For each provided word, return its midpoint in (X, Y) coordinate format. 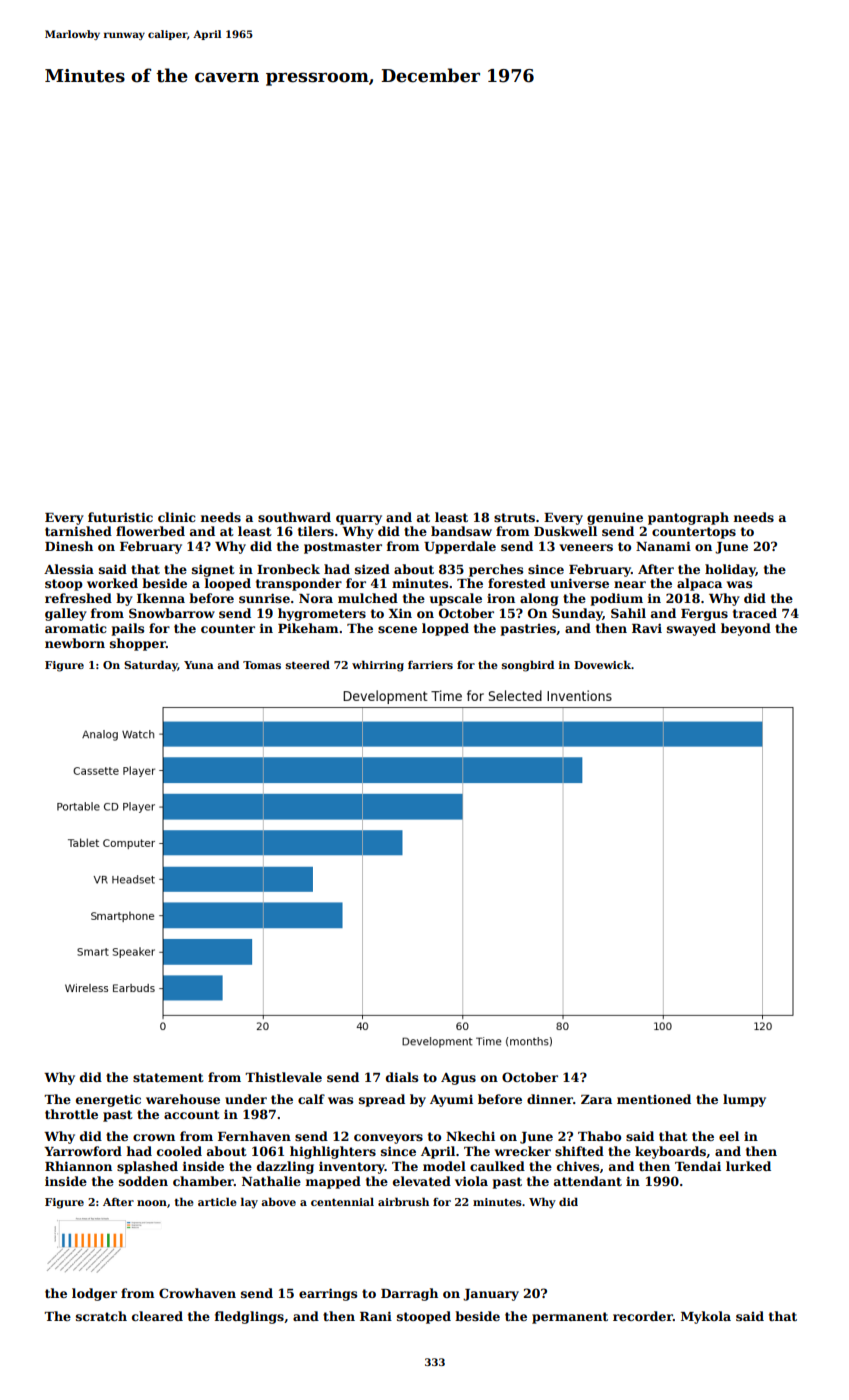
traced (755, 613)
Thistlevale (283, 1077)
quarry (359, 520)
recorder (643, 1316)
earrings (328, 1294)
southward (294, 517)
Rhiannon (78, 1166)
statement (168, 1077)
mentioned (654, 1099)
